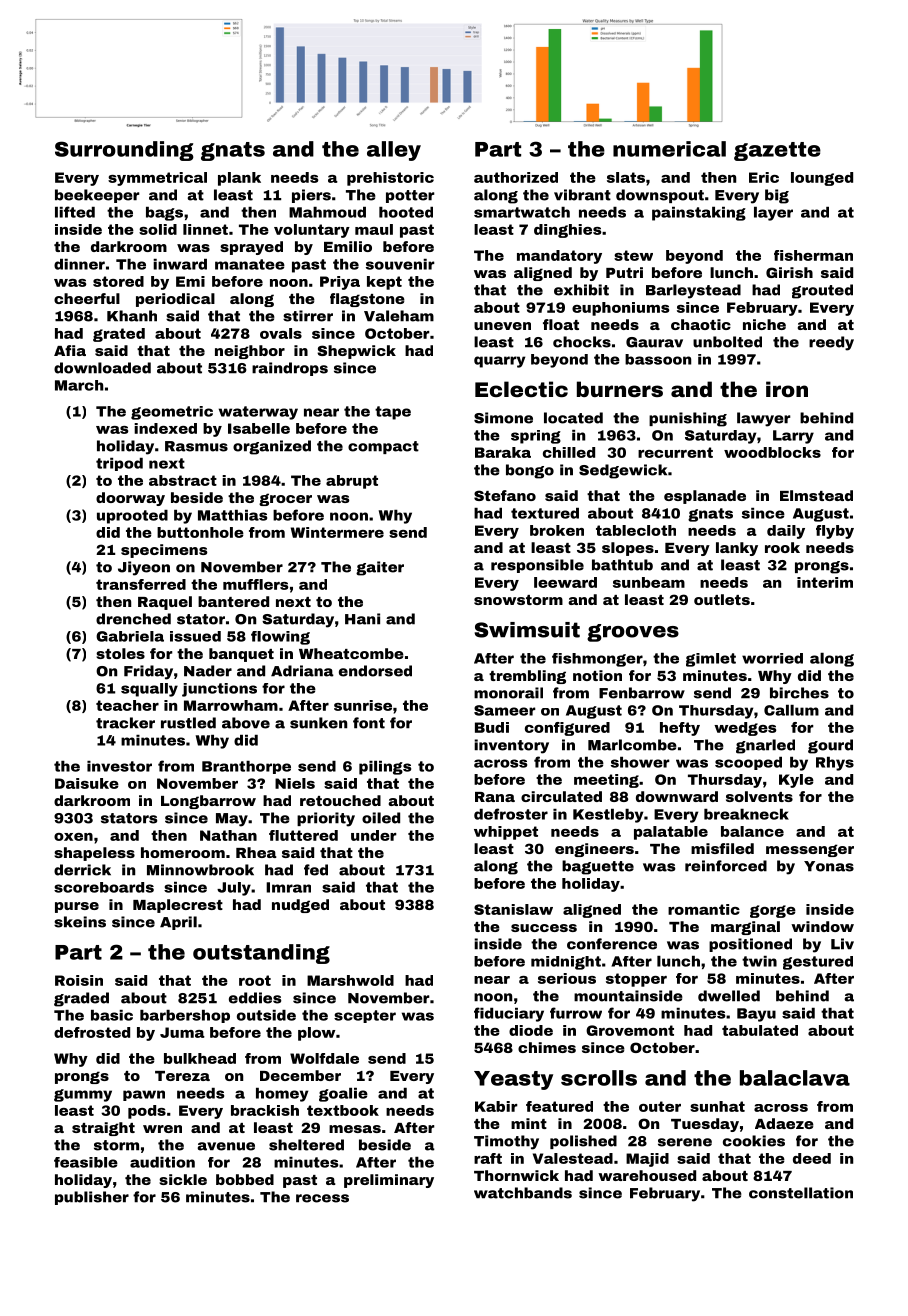 The width and height of the screenshot is (908, 1316). Describe the element at coordinates (704, 909) in the screenshot. I see `romantic` at that location.
